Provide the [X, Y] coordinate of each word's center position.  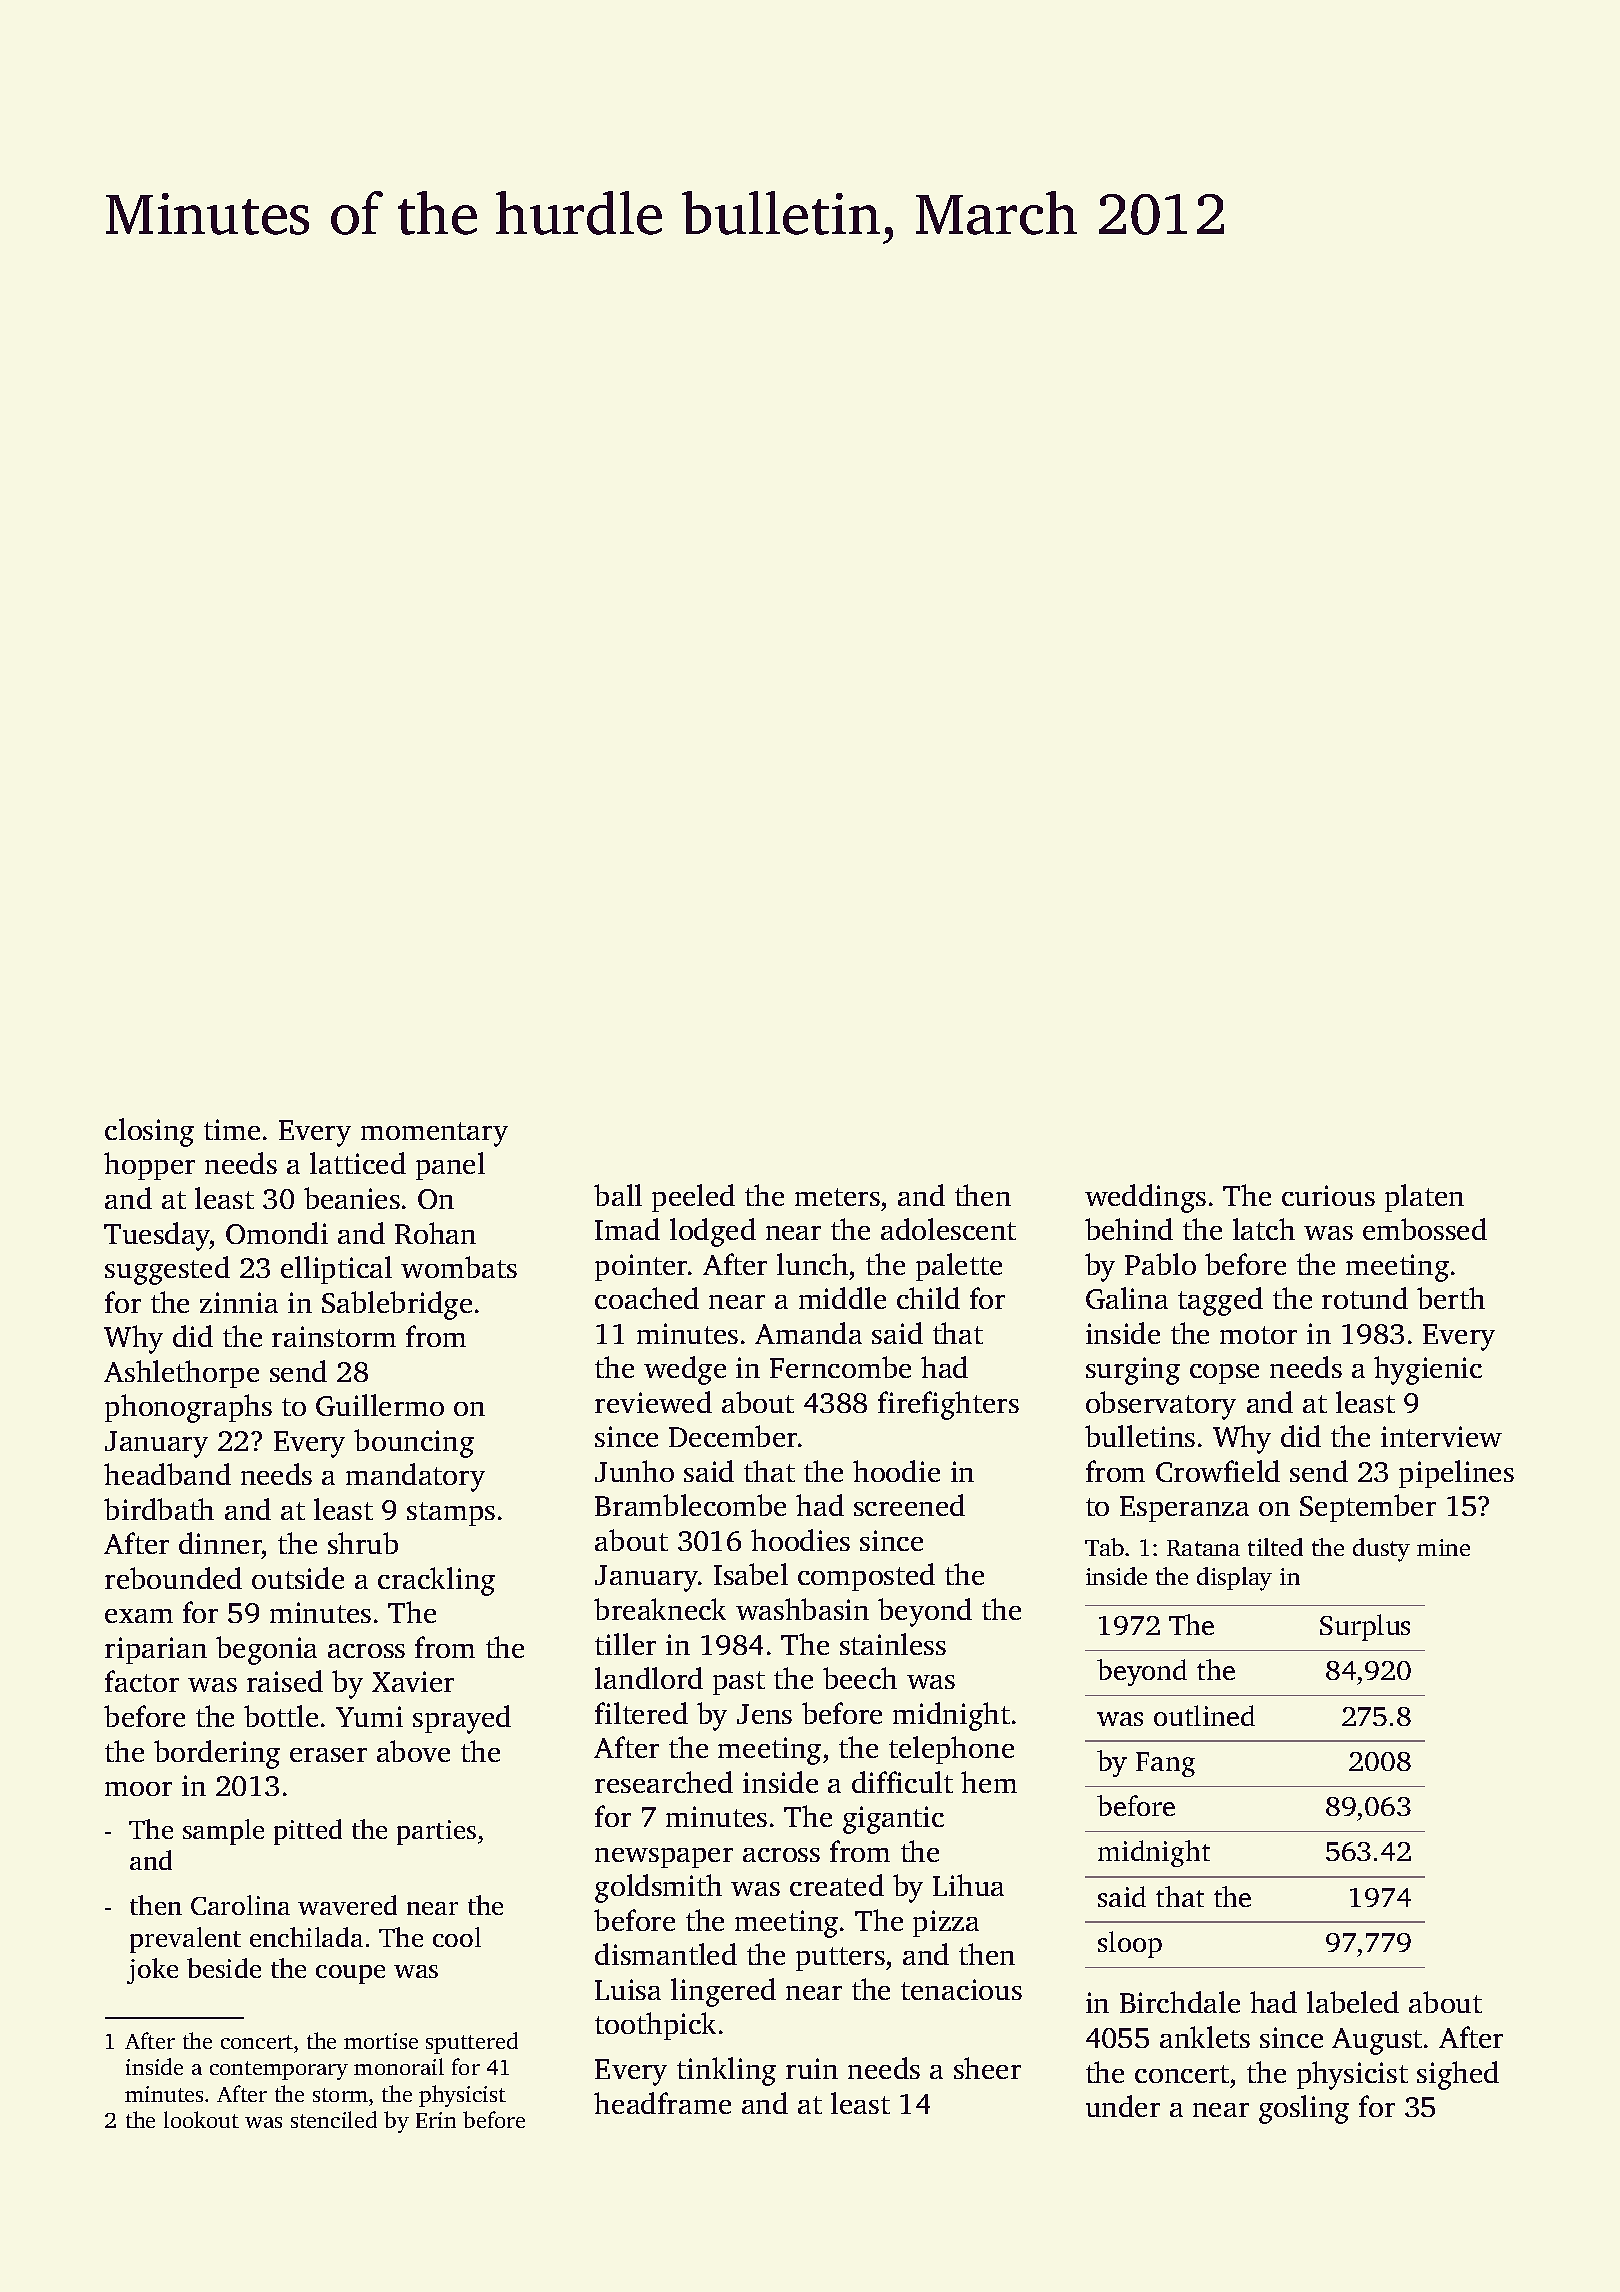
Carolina [240, 1905]
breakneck [660, 1609]
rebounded [173, 1578]
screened [909, 1505]
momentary [434, 1134]
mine [1443, 1547]
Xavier [413, 1681]
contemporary [279, 2070]
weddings [1145, 1198]
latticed [358, 1163]
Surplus [1365, 1627]
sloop [1130, 1944]
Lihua [968, 1885]
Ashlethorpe [181, 1374]
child [928, 1298]
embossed [1425, 1229]
